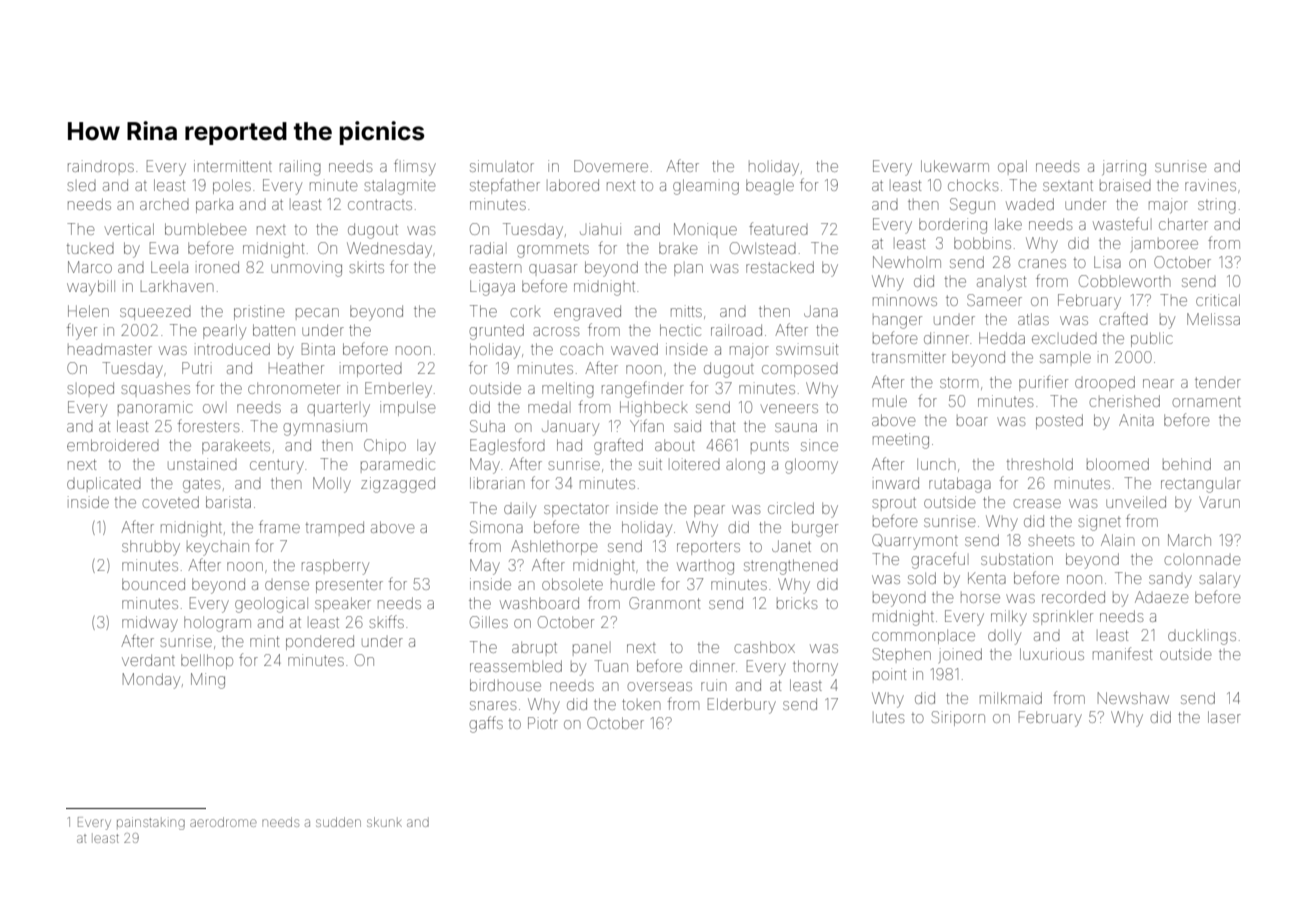 Image resolution: width=1308 pixels, height=924 pixels. I want to click on colonnade, so click(1202, 559).
